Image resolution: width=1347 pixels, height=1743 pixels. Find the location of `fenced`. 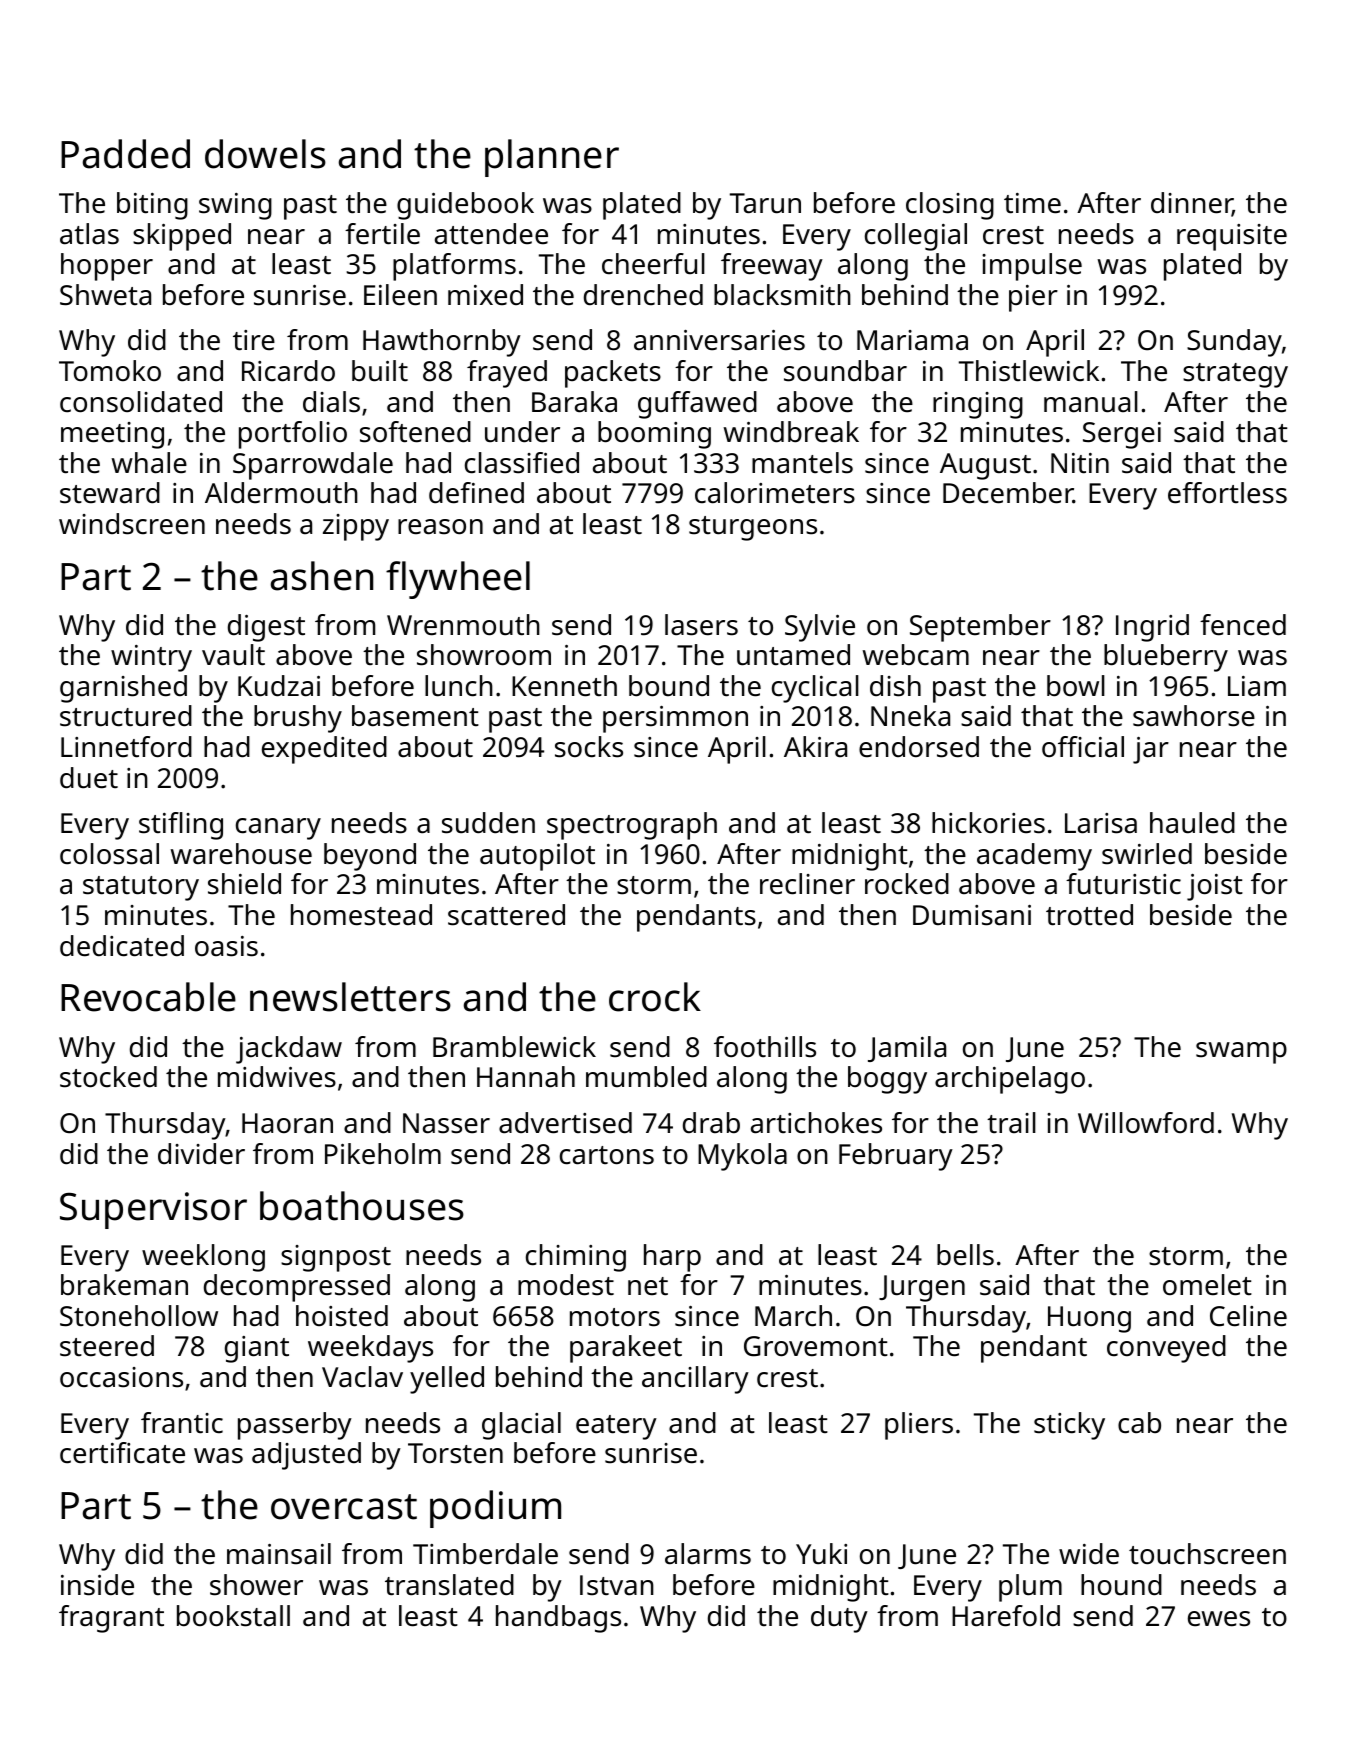

fenced is located at coordinates (1243, 625).
